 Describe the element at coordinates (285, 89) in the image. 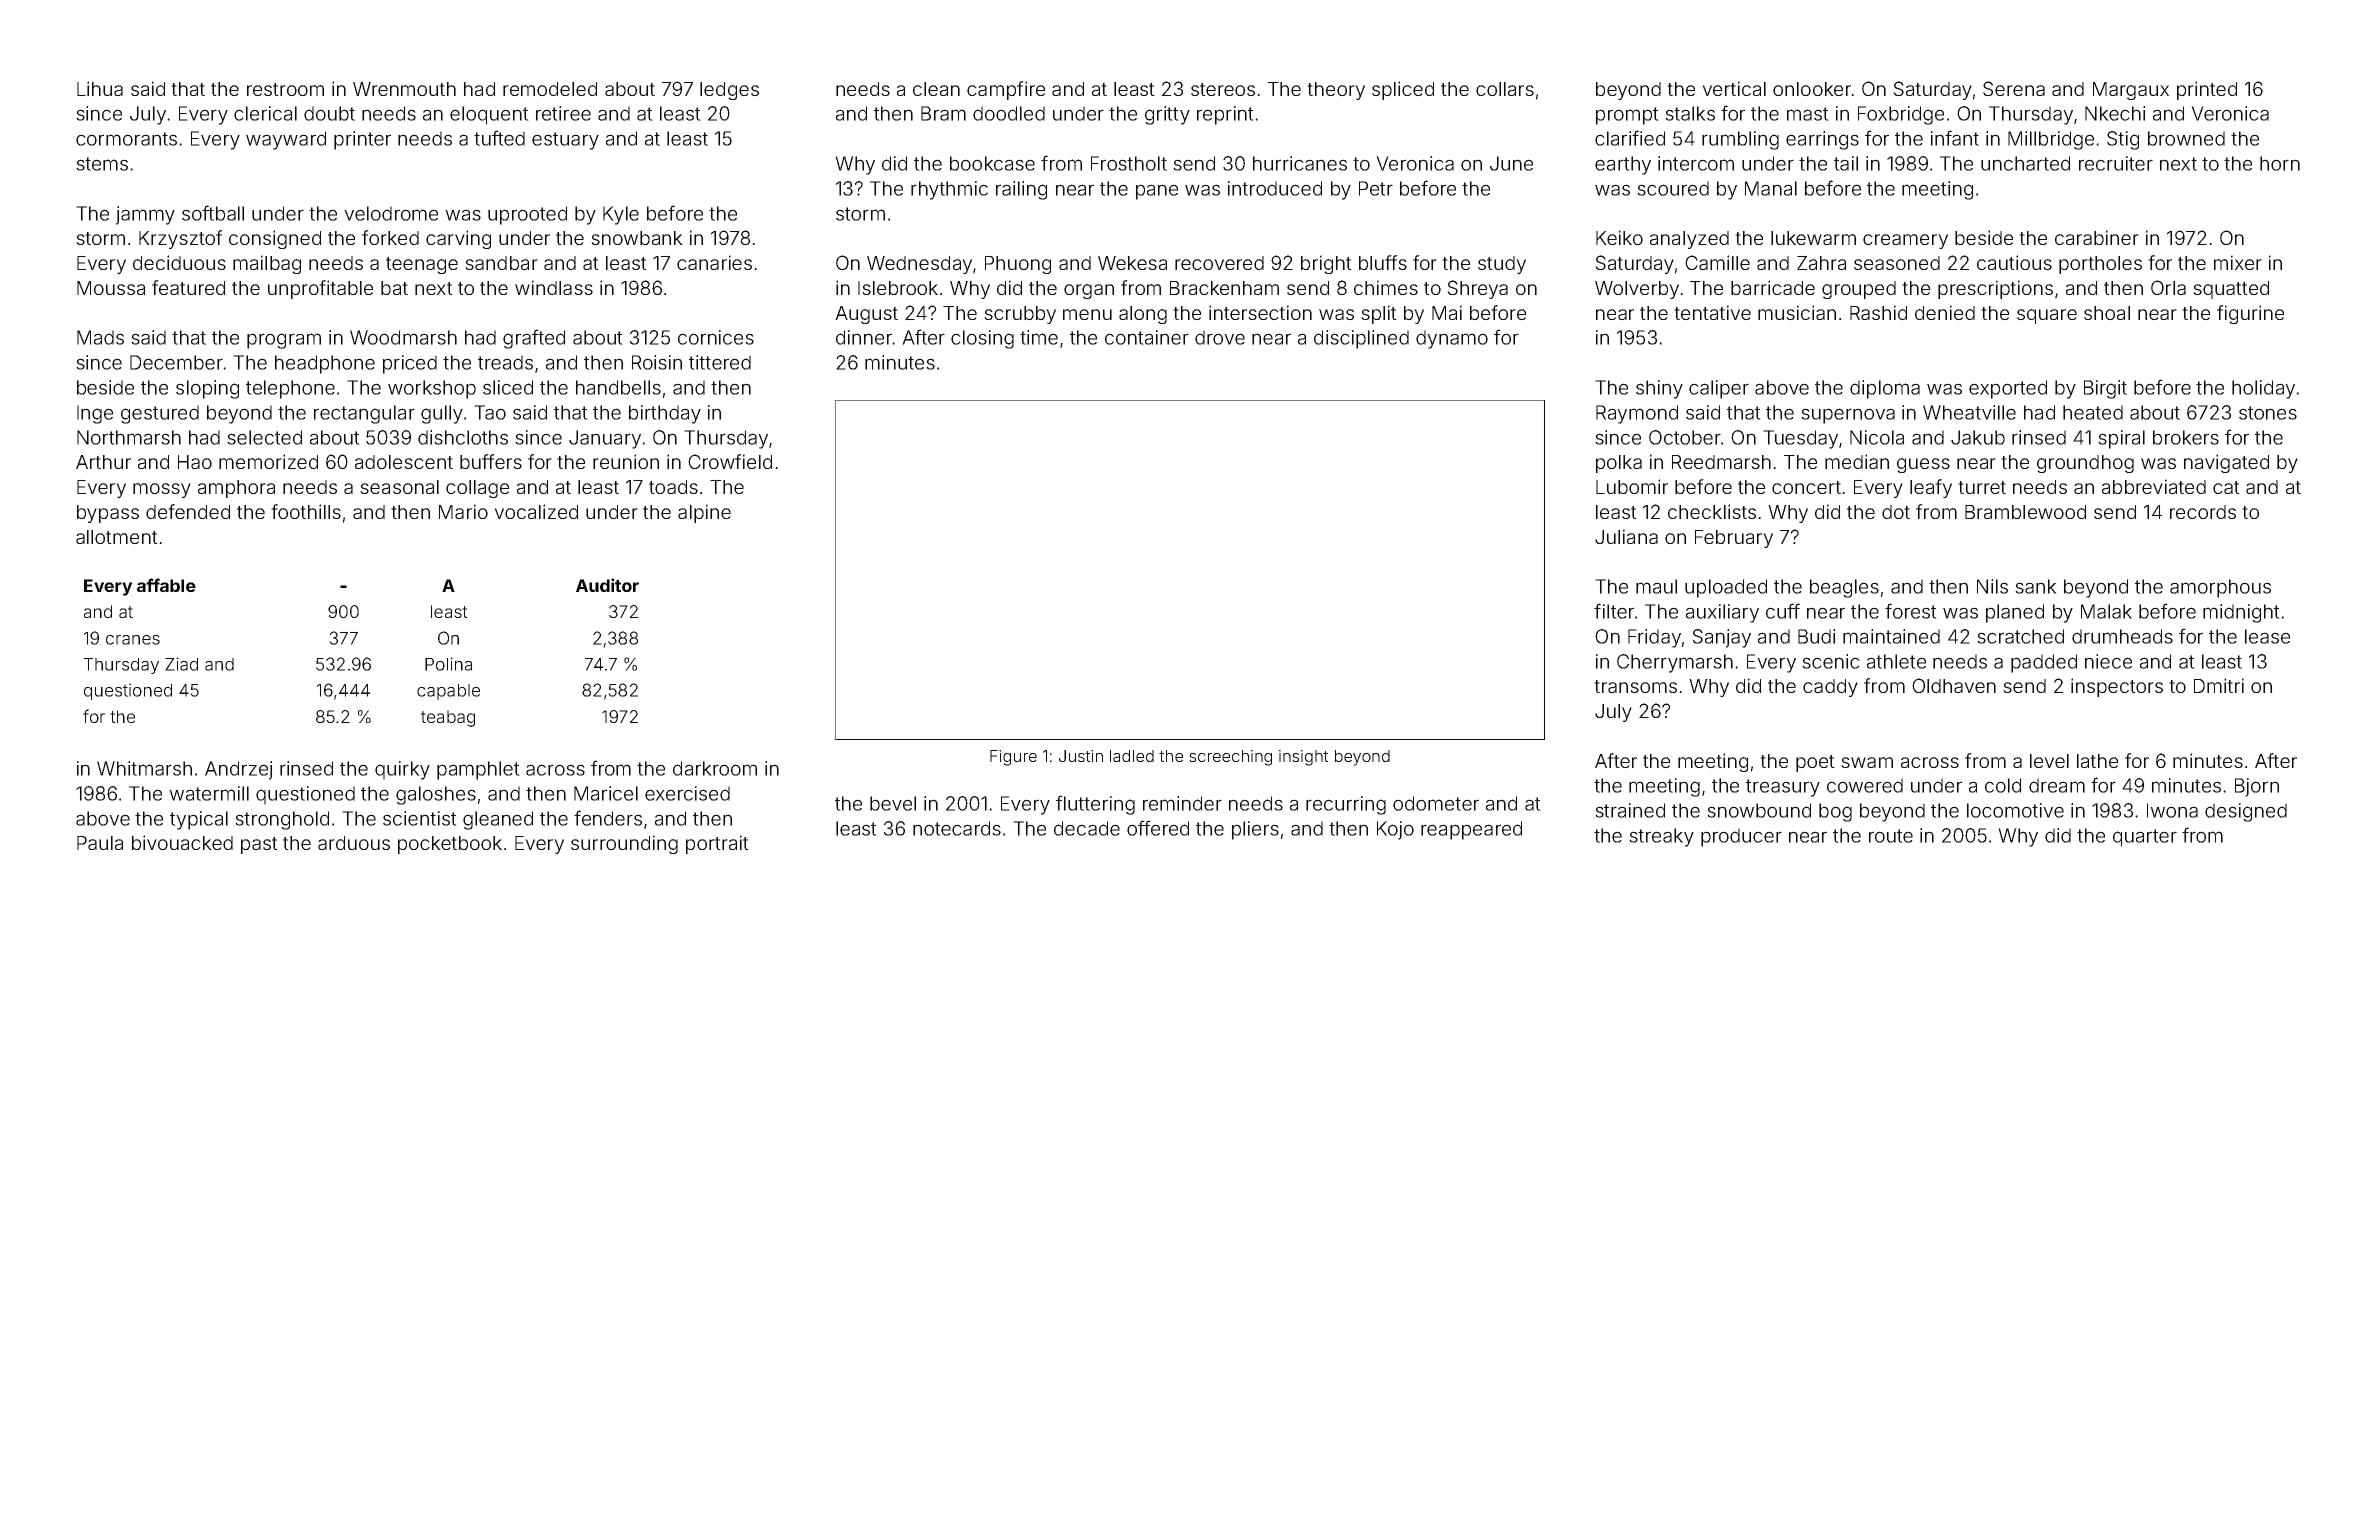

I see `restroom` at that location.
